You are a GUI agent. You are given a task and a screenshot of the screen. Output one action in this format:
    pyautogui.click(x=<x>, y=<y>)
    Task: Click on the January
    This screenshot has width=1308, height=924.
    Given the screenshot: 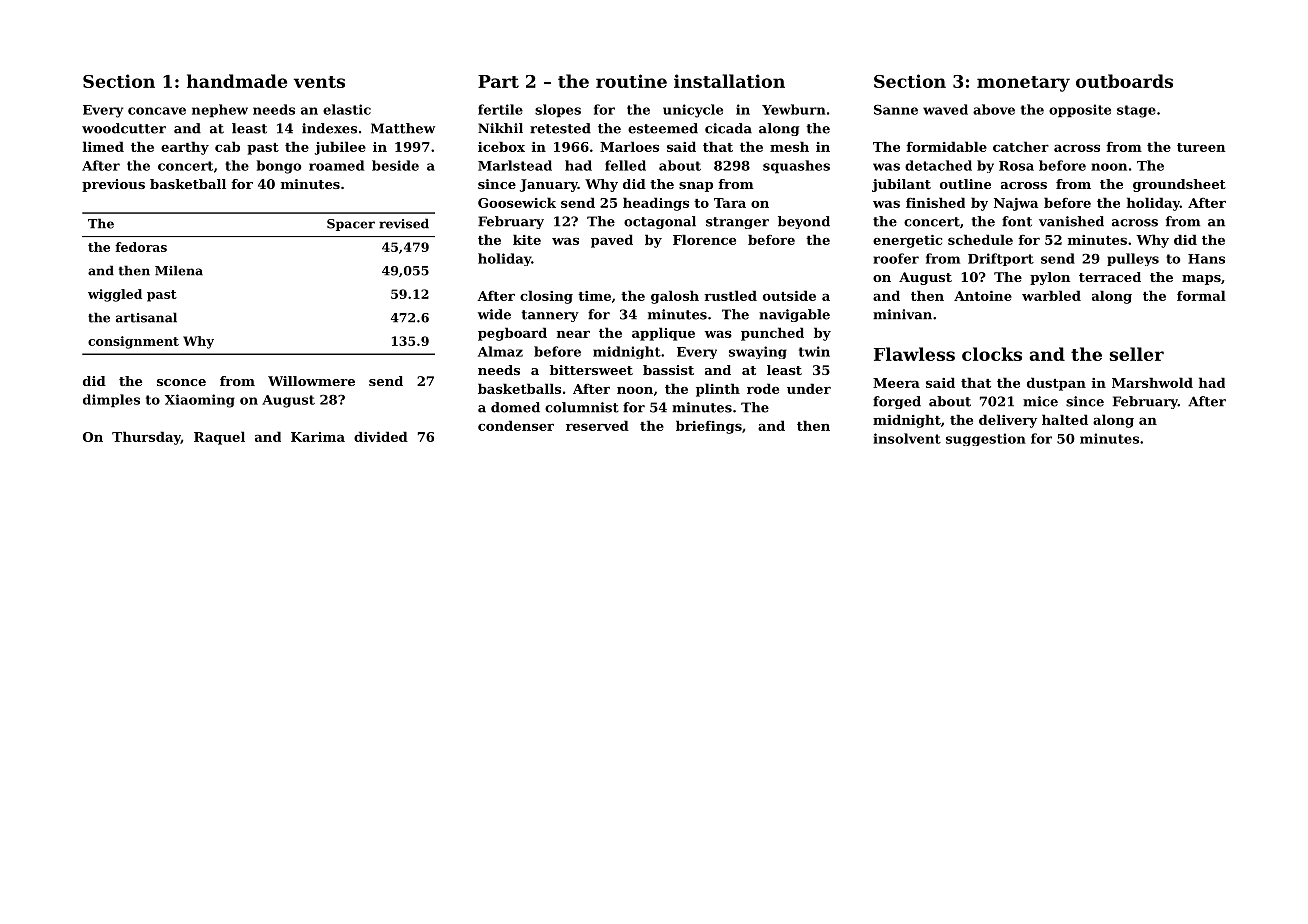 What is the action you would take?
    pyautogui.click(x=549, y=185)
